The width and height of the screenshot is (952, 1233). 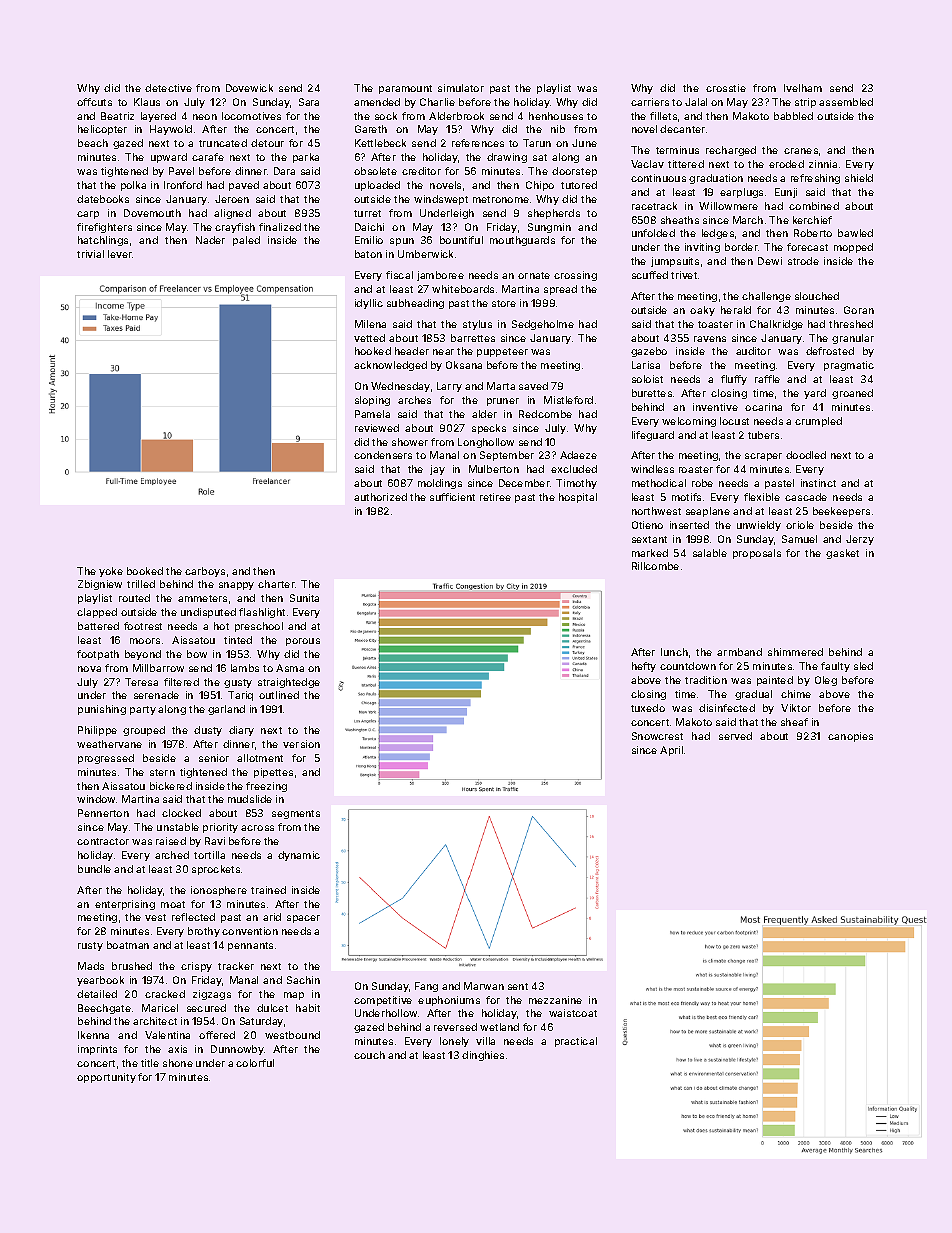 What do you see at coordinates (576, 1042) in the screenshot?
I see `practical` at bounding box center [576, 1042].
